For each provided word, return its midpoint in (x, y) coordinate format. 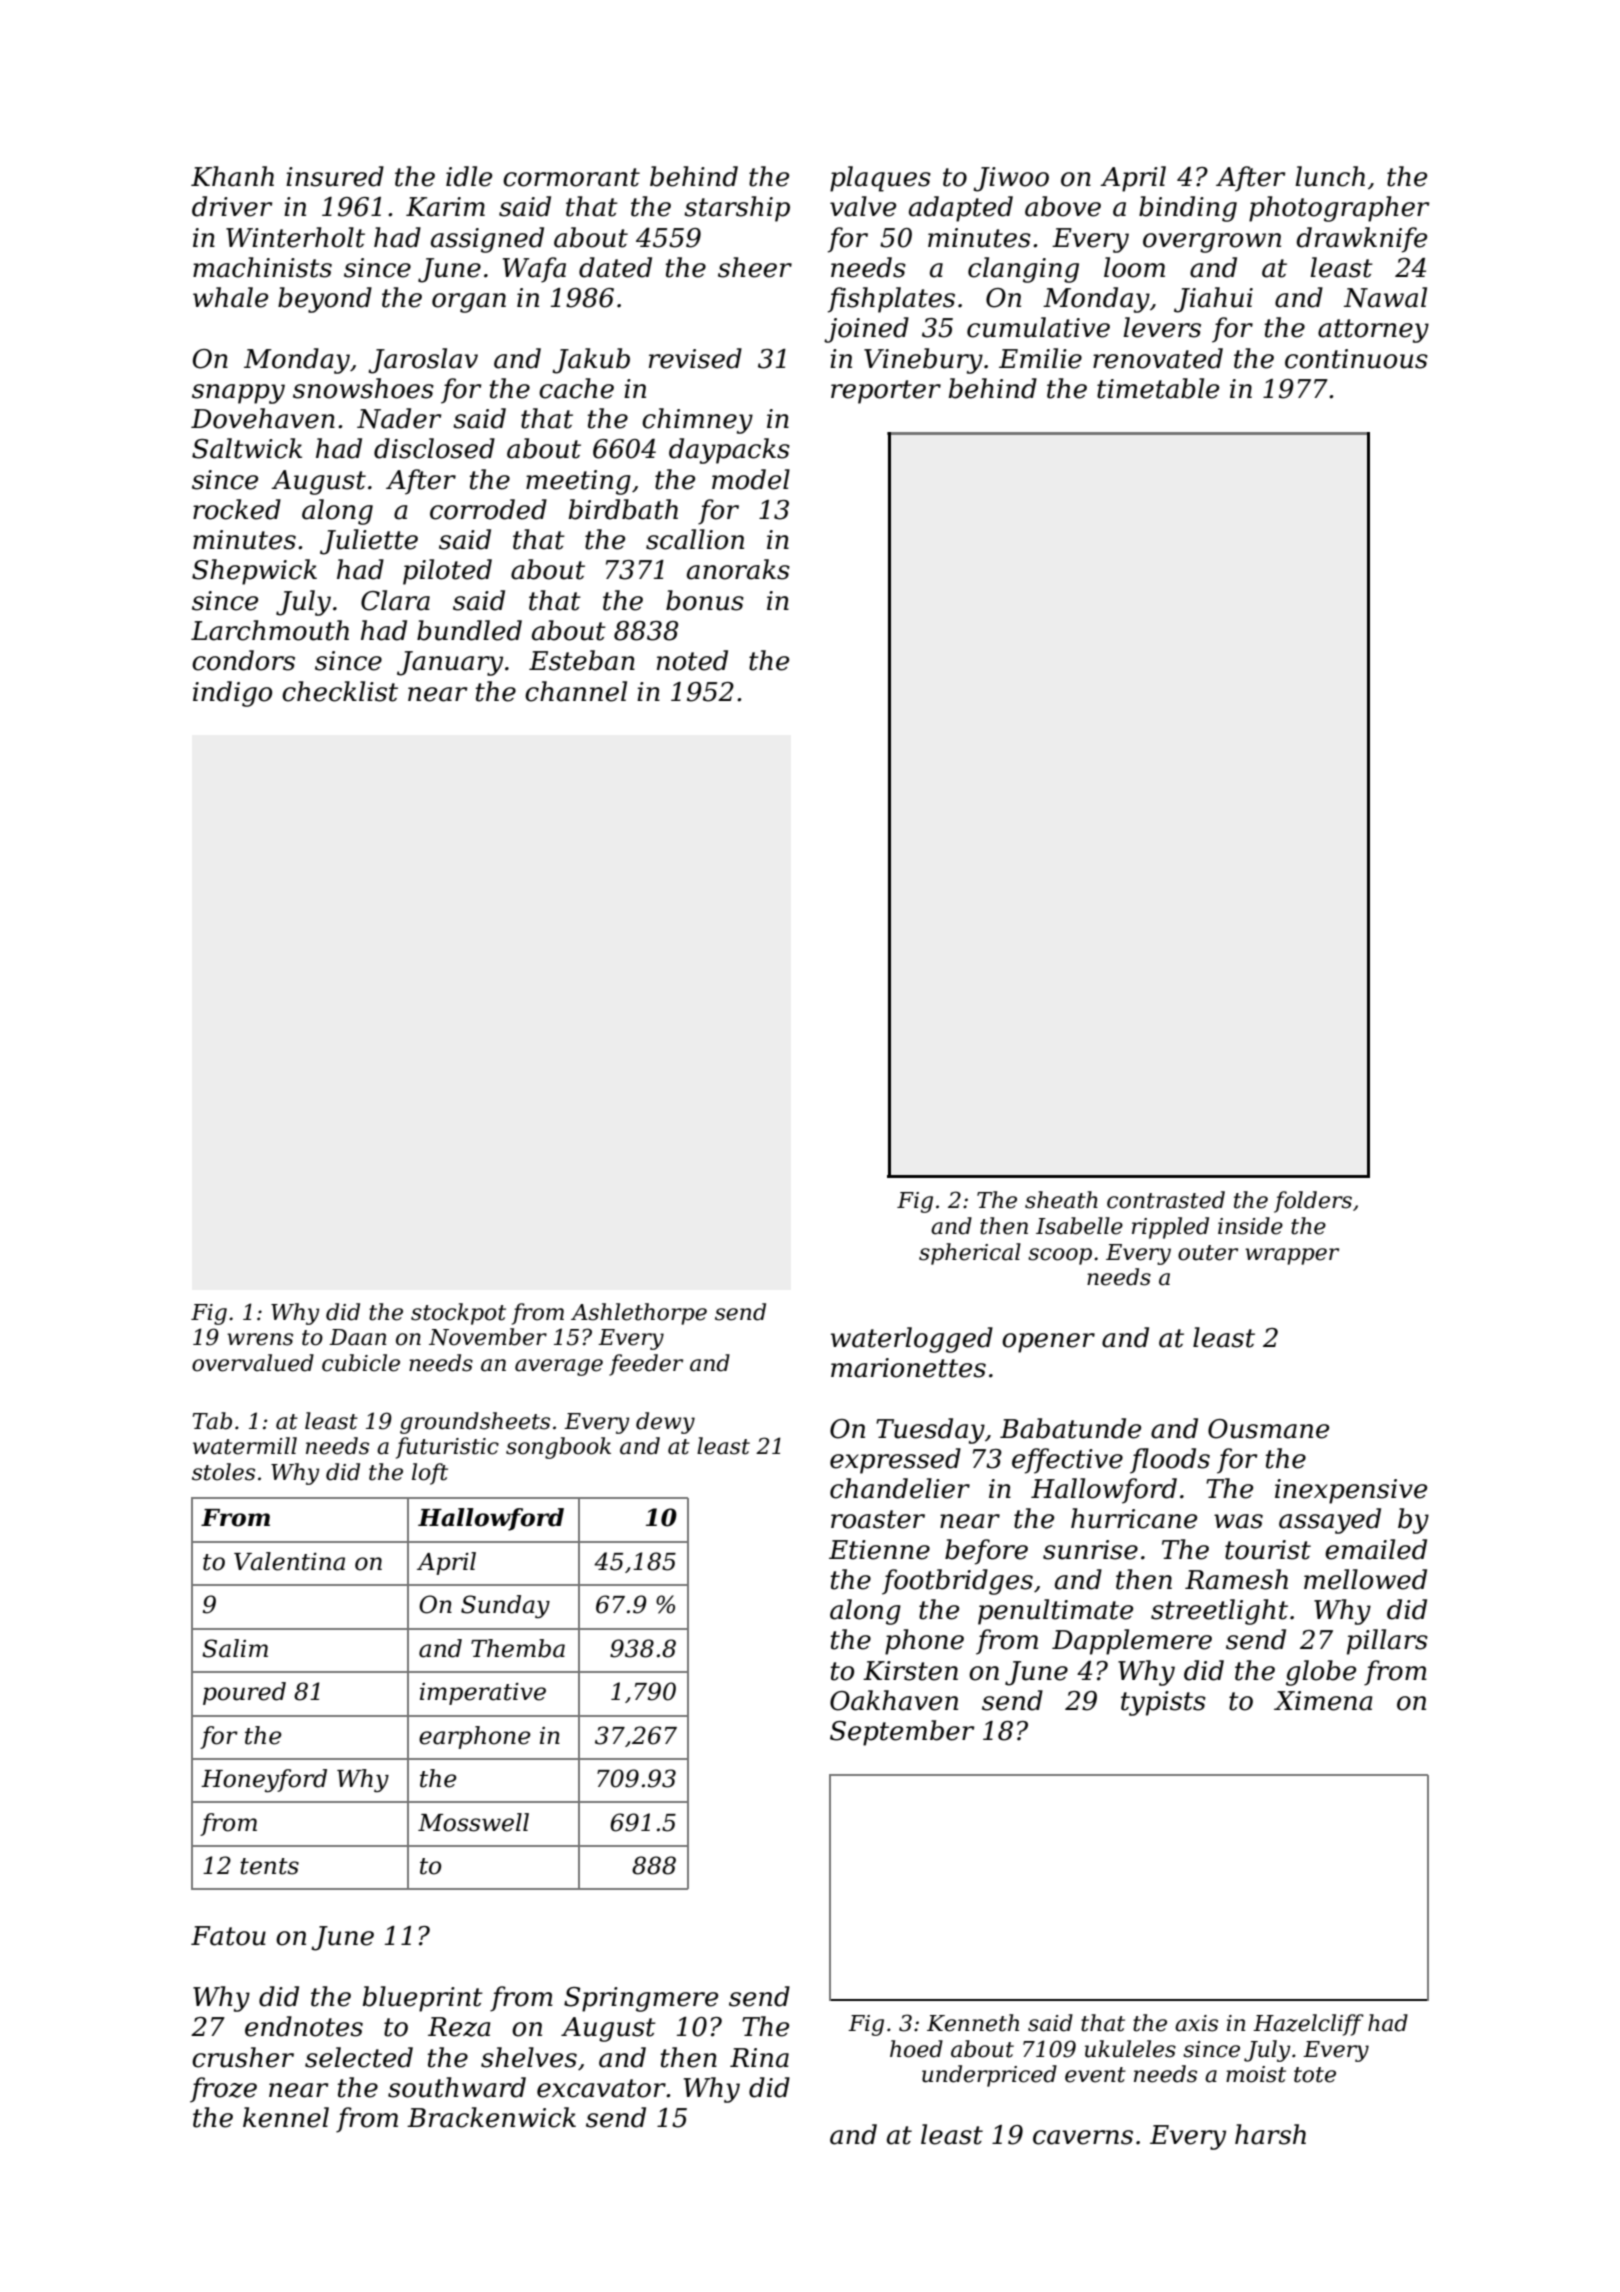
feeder (646, 1365)
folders (1313, 1202)
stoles (223, 1472)
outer (1208, 1253)
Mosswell (473, 1822)
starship (737, 209)
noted (692, 660)
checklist (340, 691)
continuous (1356, 359)
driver (232, 206)
